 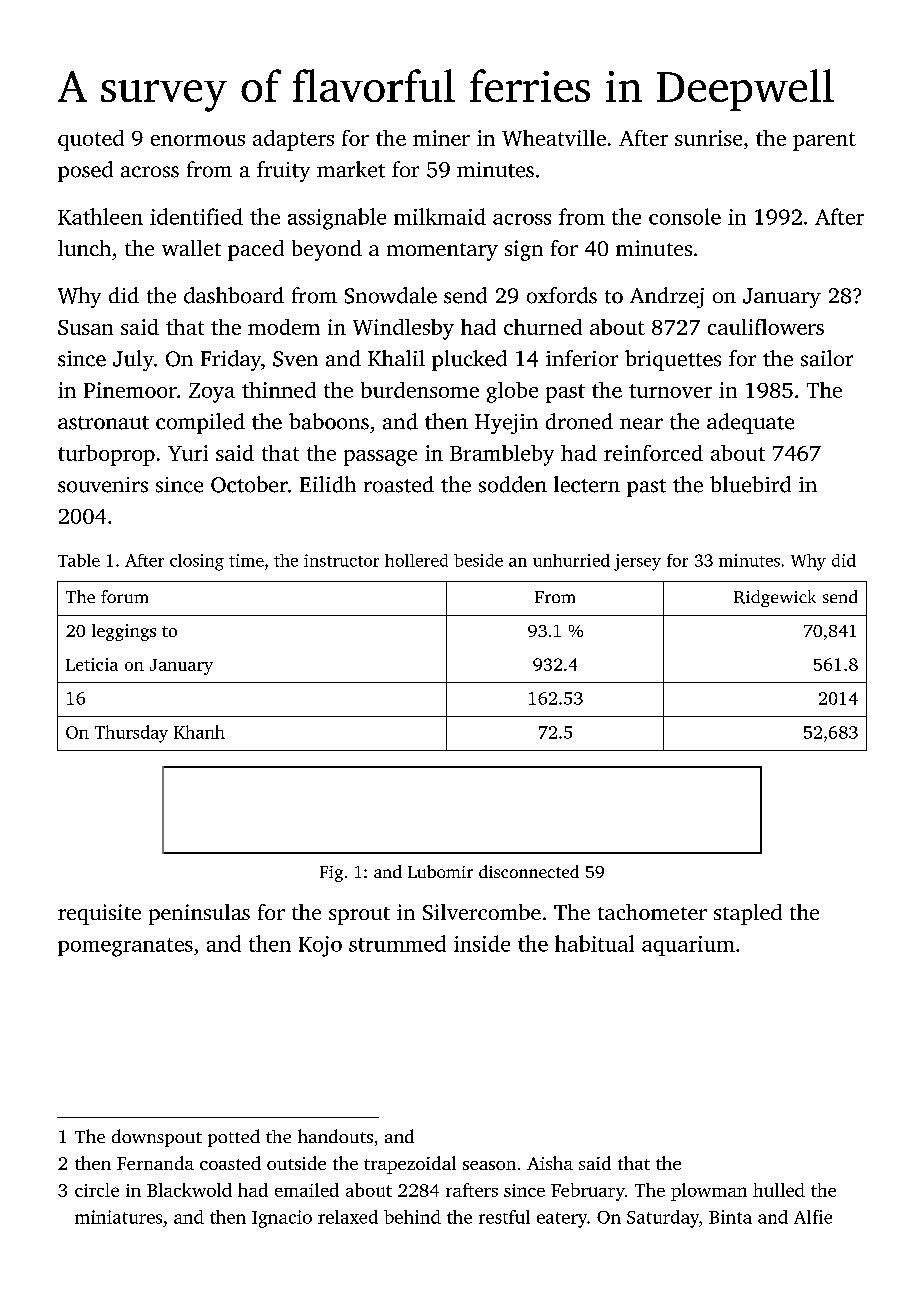 What do you see at coordinates (440, 216) in the document?
I see `milkmaid` at bounding box center [440, 216].
